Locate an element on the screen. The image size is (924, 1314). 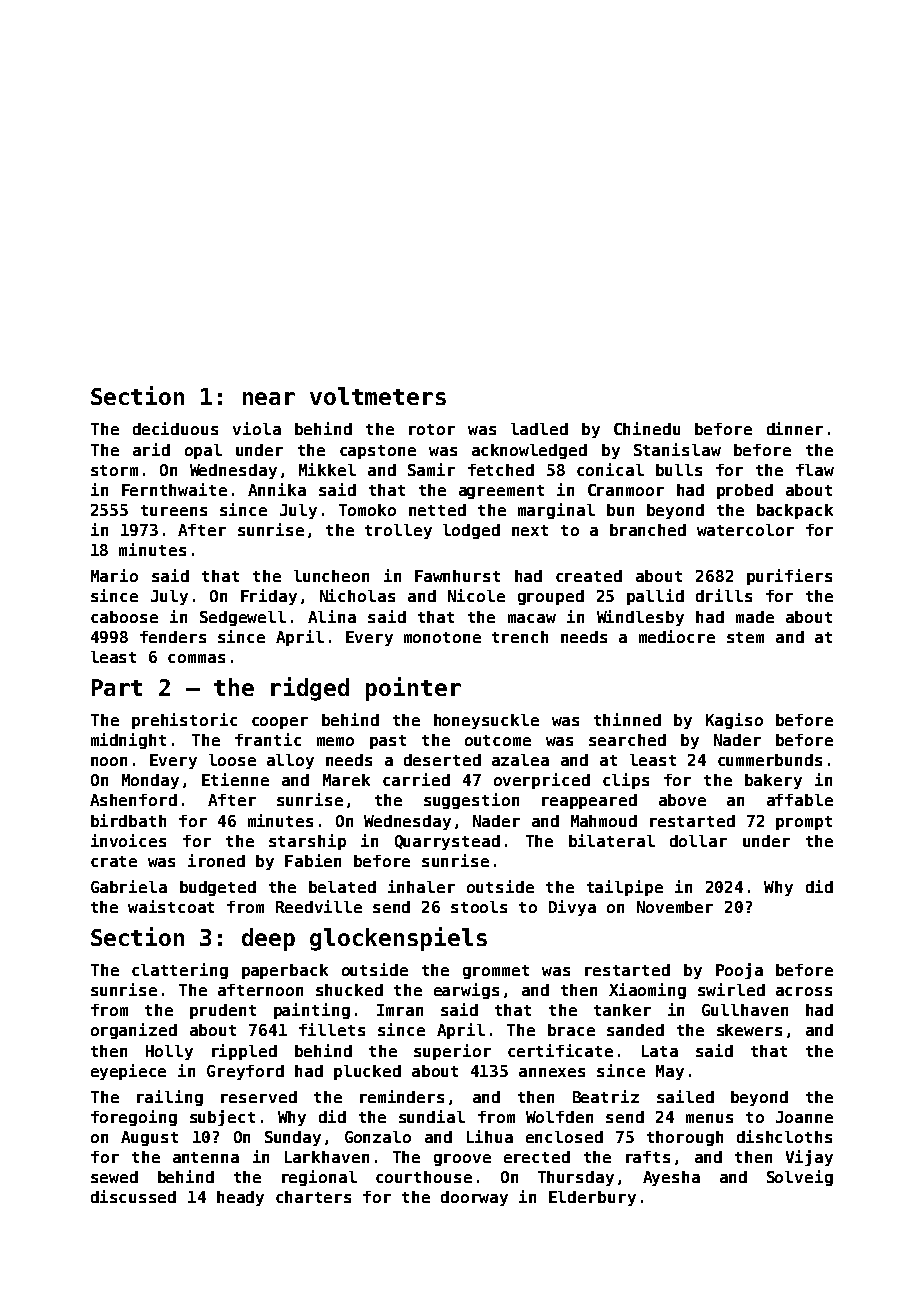
Chinedu is located at coordinates (647, 428).
